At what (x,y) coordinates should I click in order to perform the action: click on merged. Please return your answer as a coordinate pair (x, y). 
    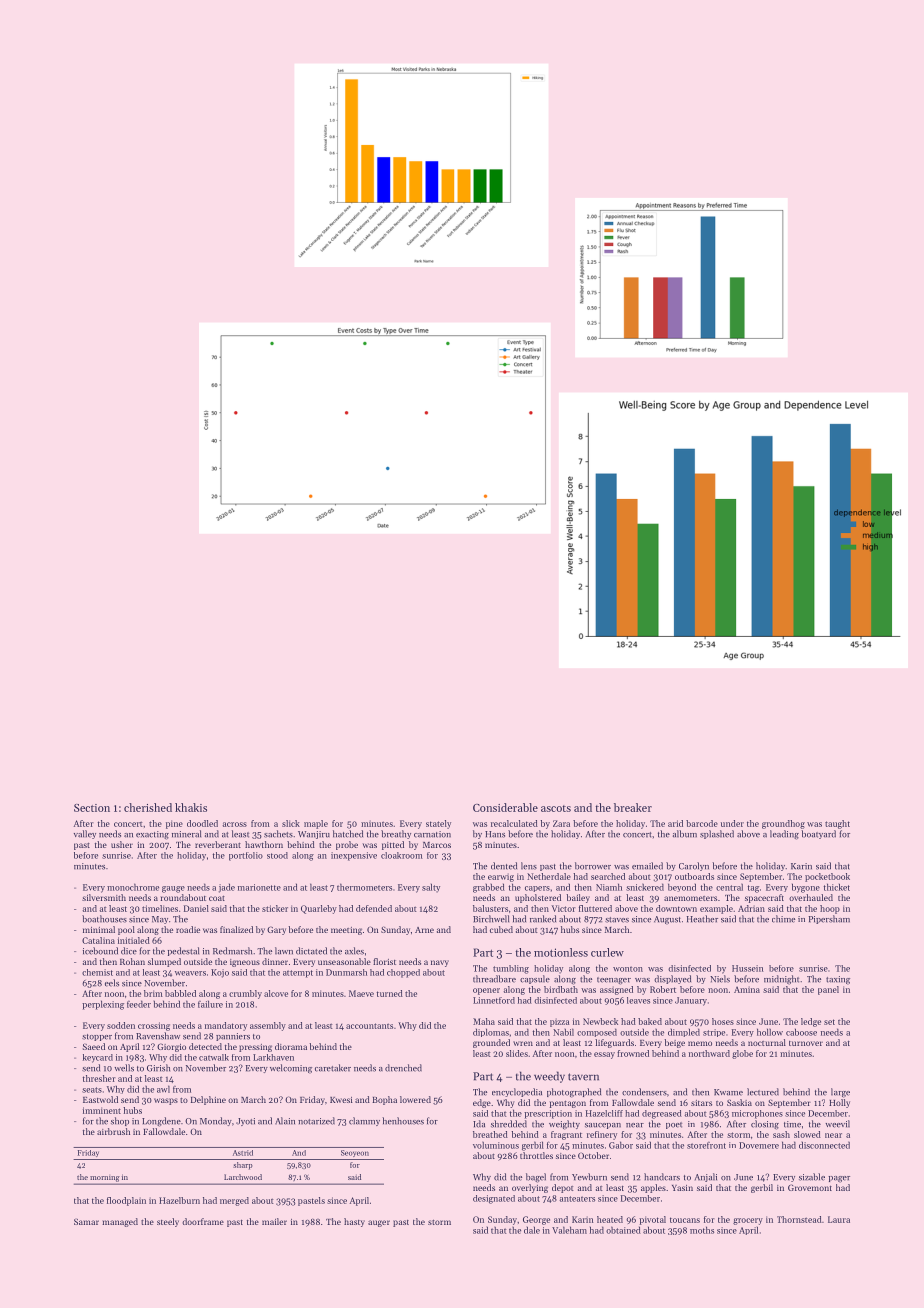
    Looking at the image, I should click on (234, 1201).
